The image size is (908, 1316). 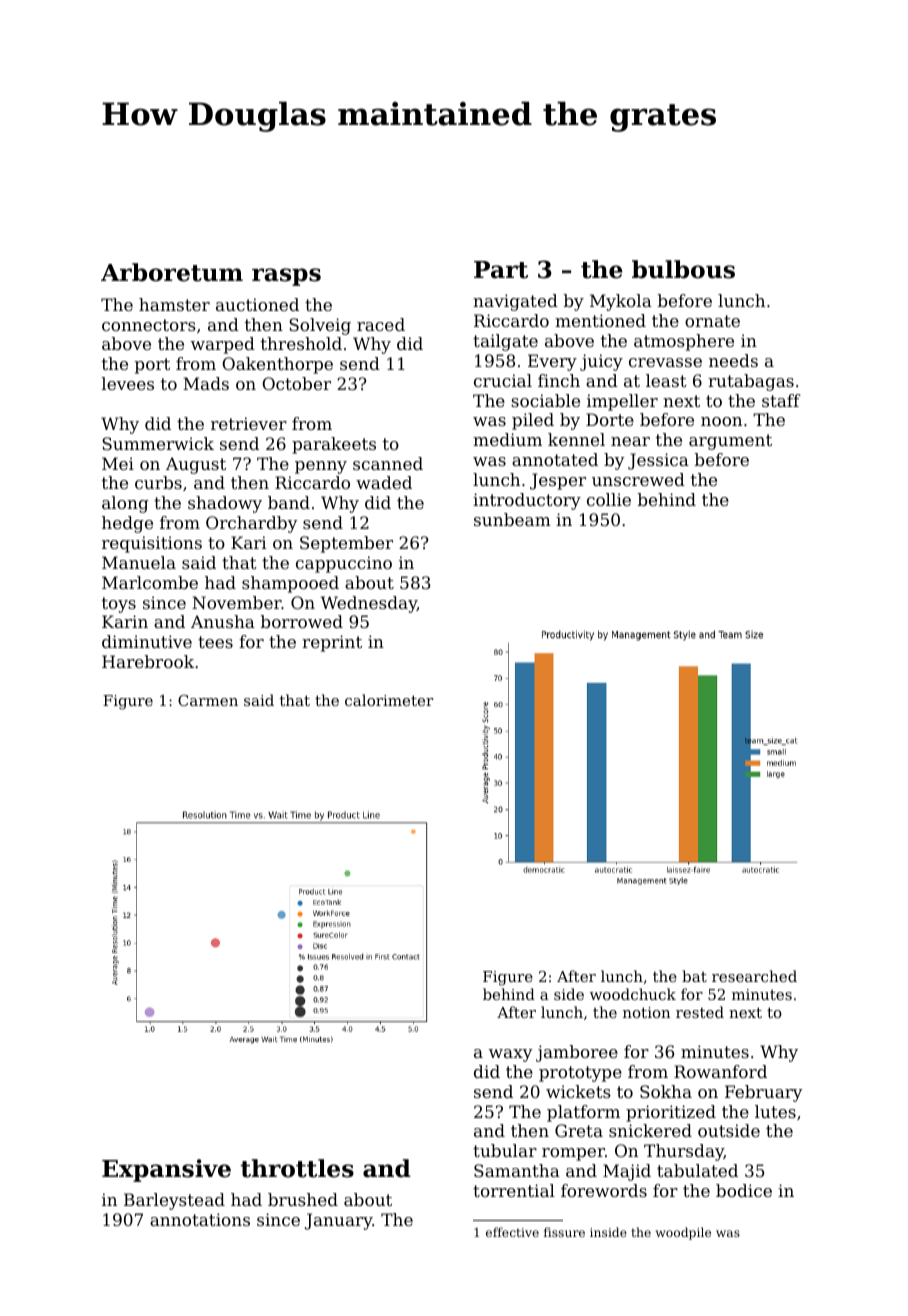 I want to click on calorimeter, so click(x=389, y=700).
